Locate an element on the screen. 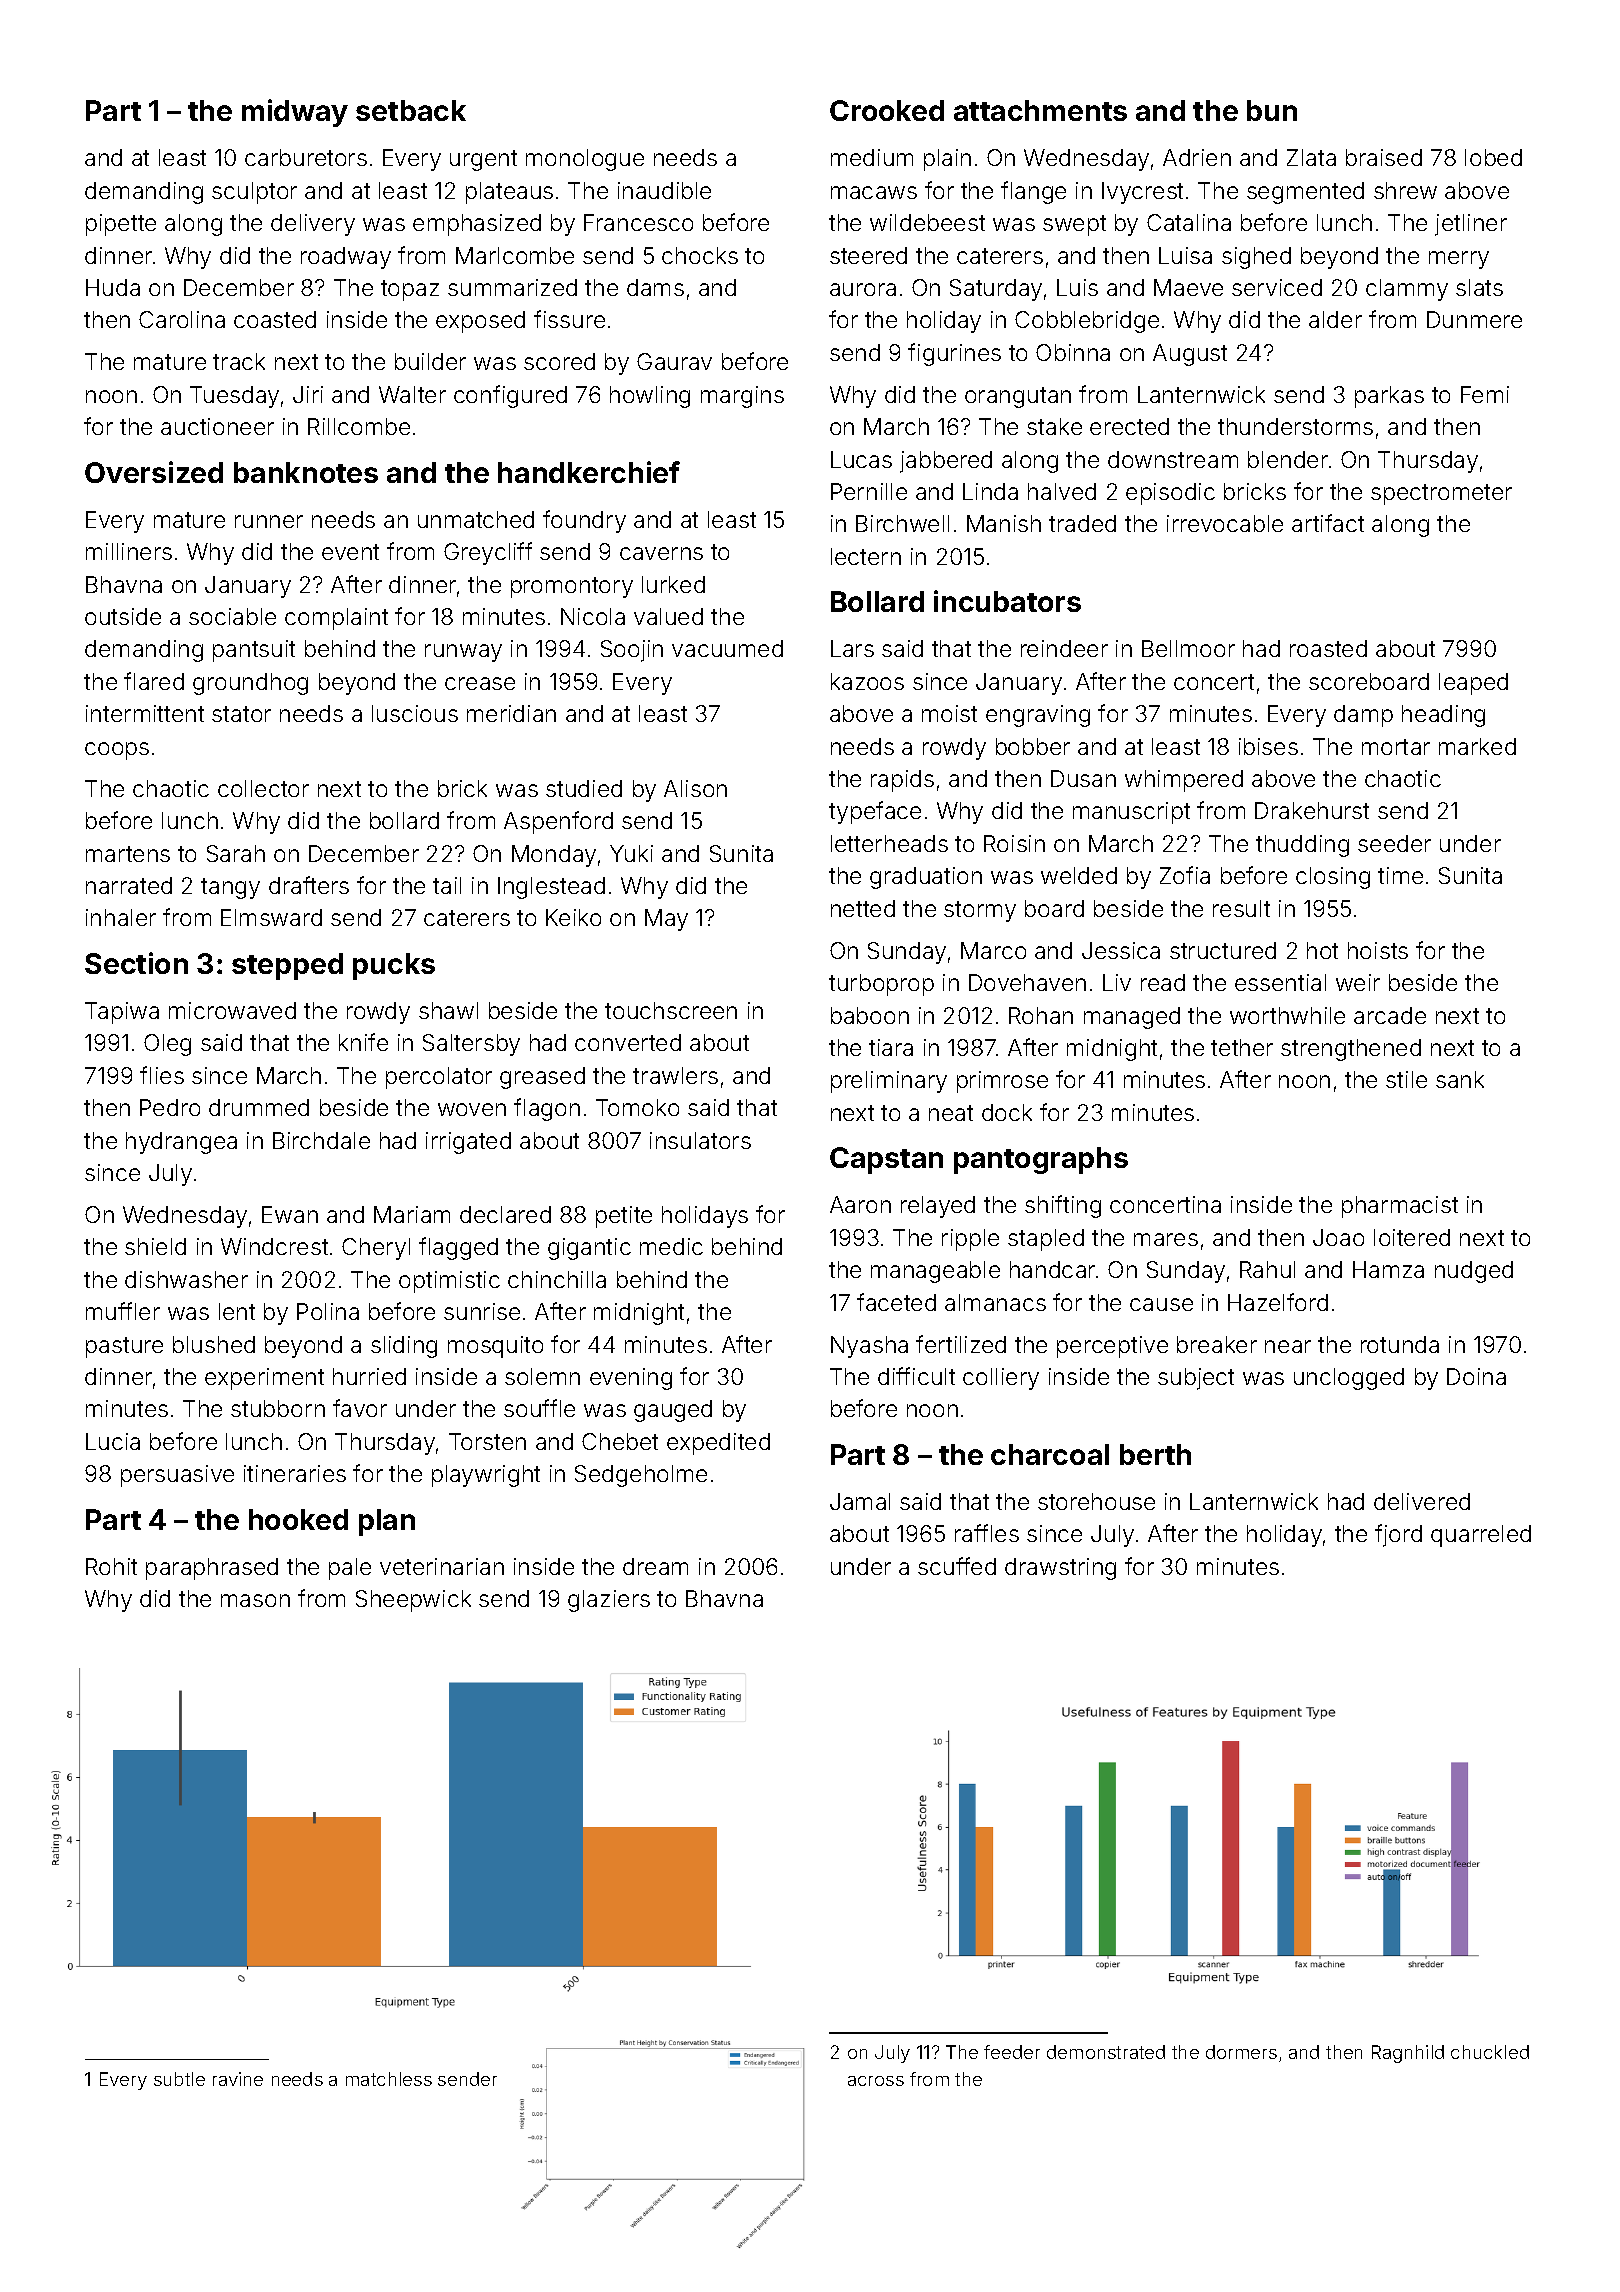 The width and height of the screenshot is (1620, 2292). berth is located at coordinates (1155, 1454).
